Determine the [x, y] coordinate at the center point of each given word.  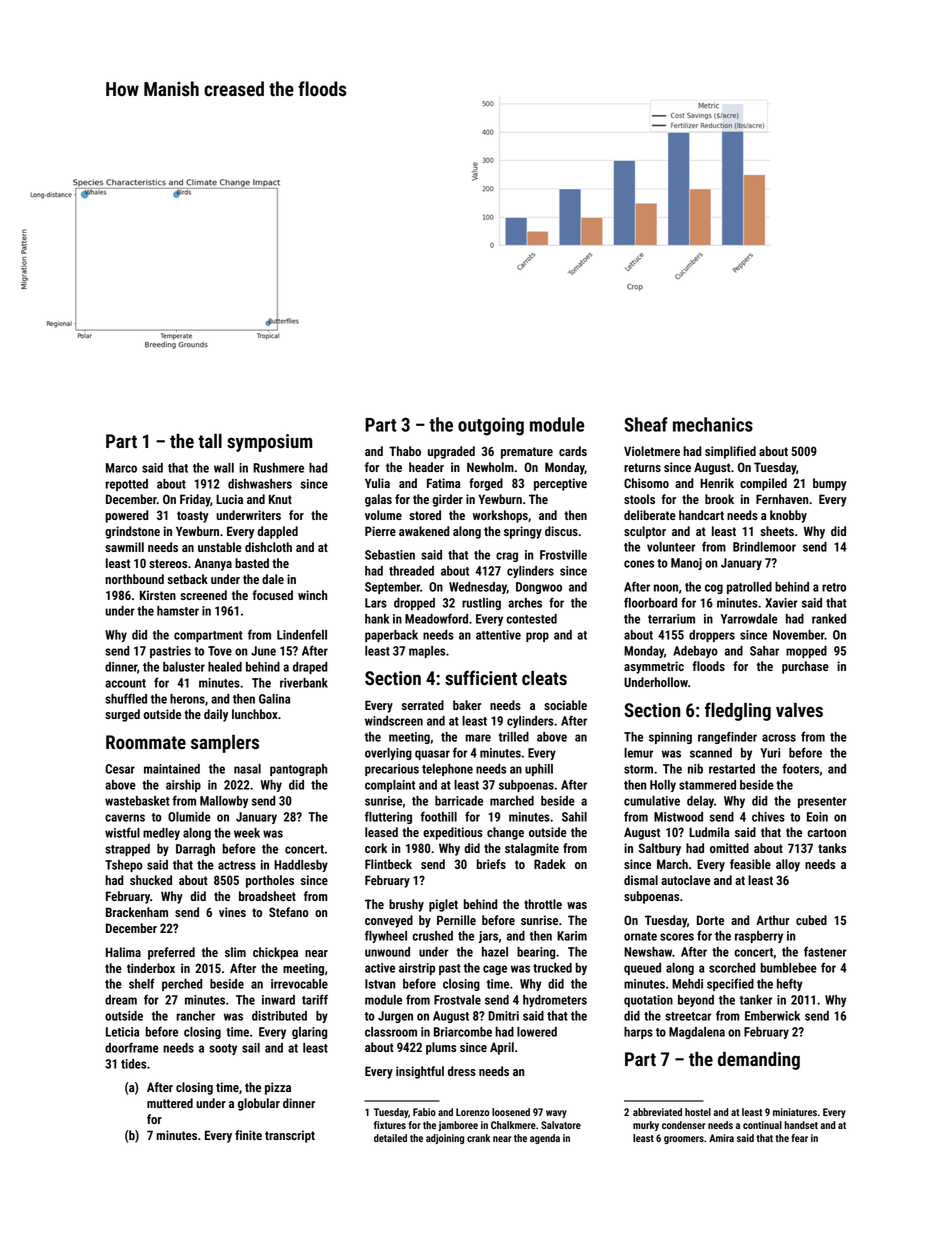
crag [507, 557]
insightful [420, 1072]
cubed [811, 920]
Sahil [574, 817]
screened [204, 595]
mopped [806, 652]
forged [486, 484]
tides [133, 1064]
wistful [122, 832]
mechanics [713, 424]
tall [210, 441]
